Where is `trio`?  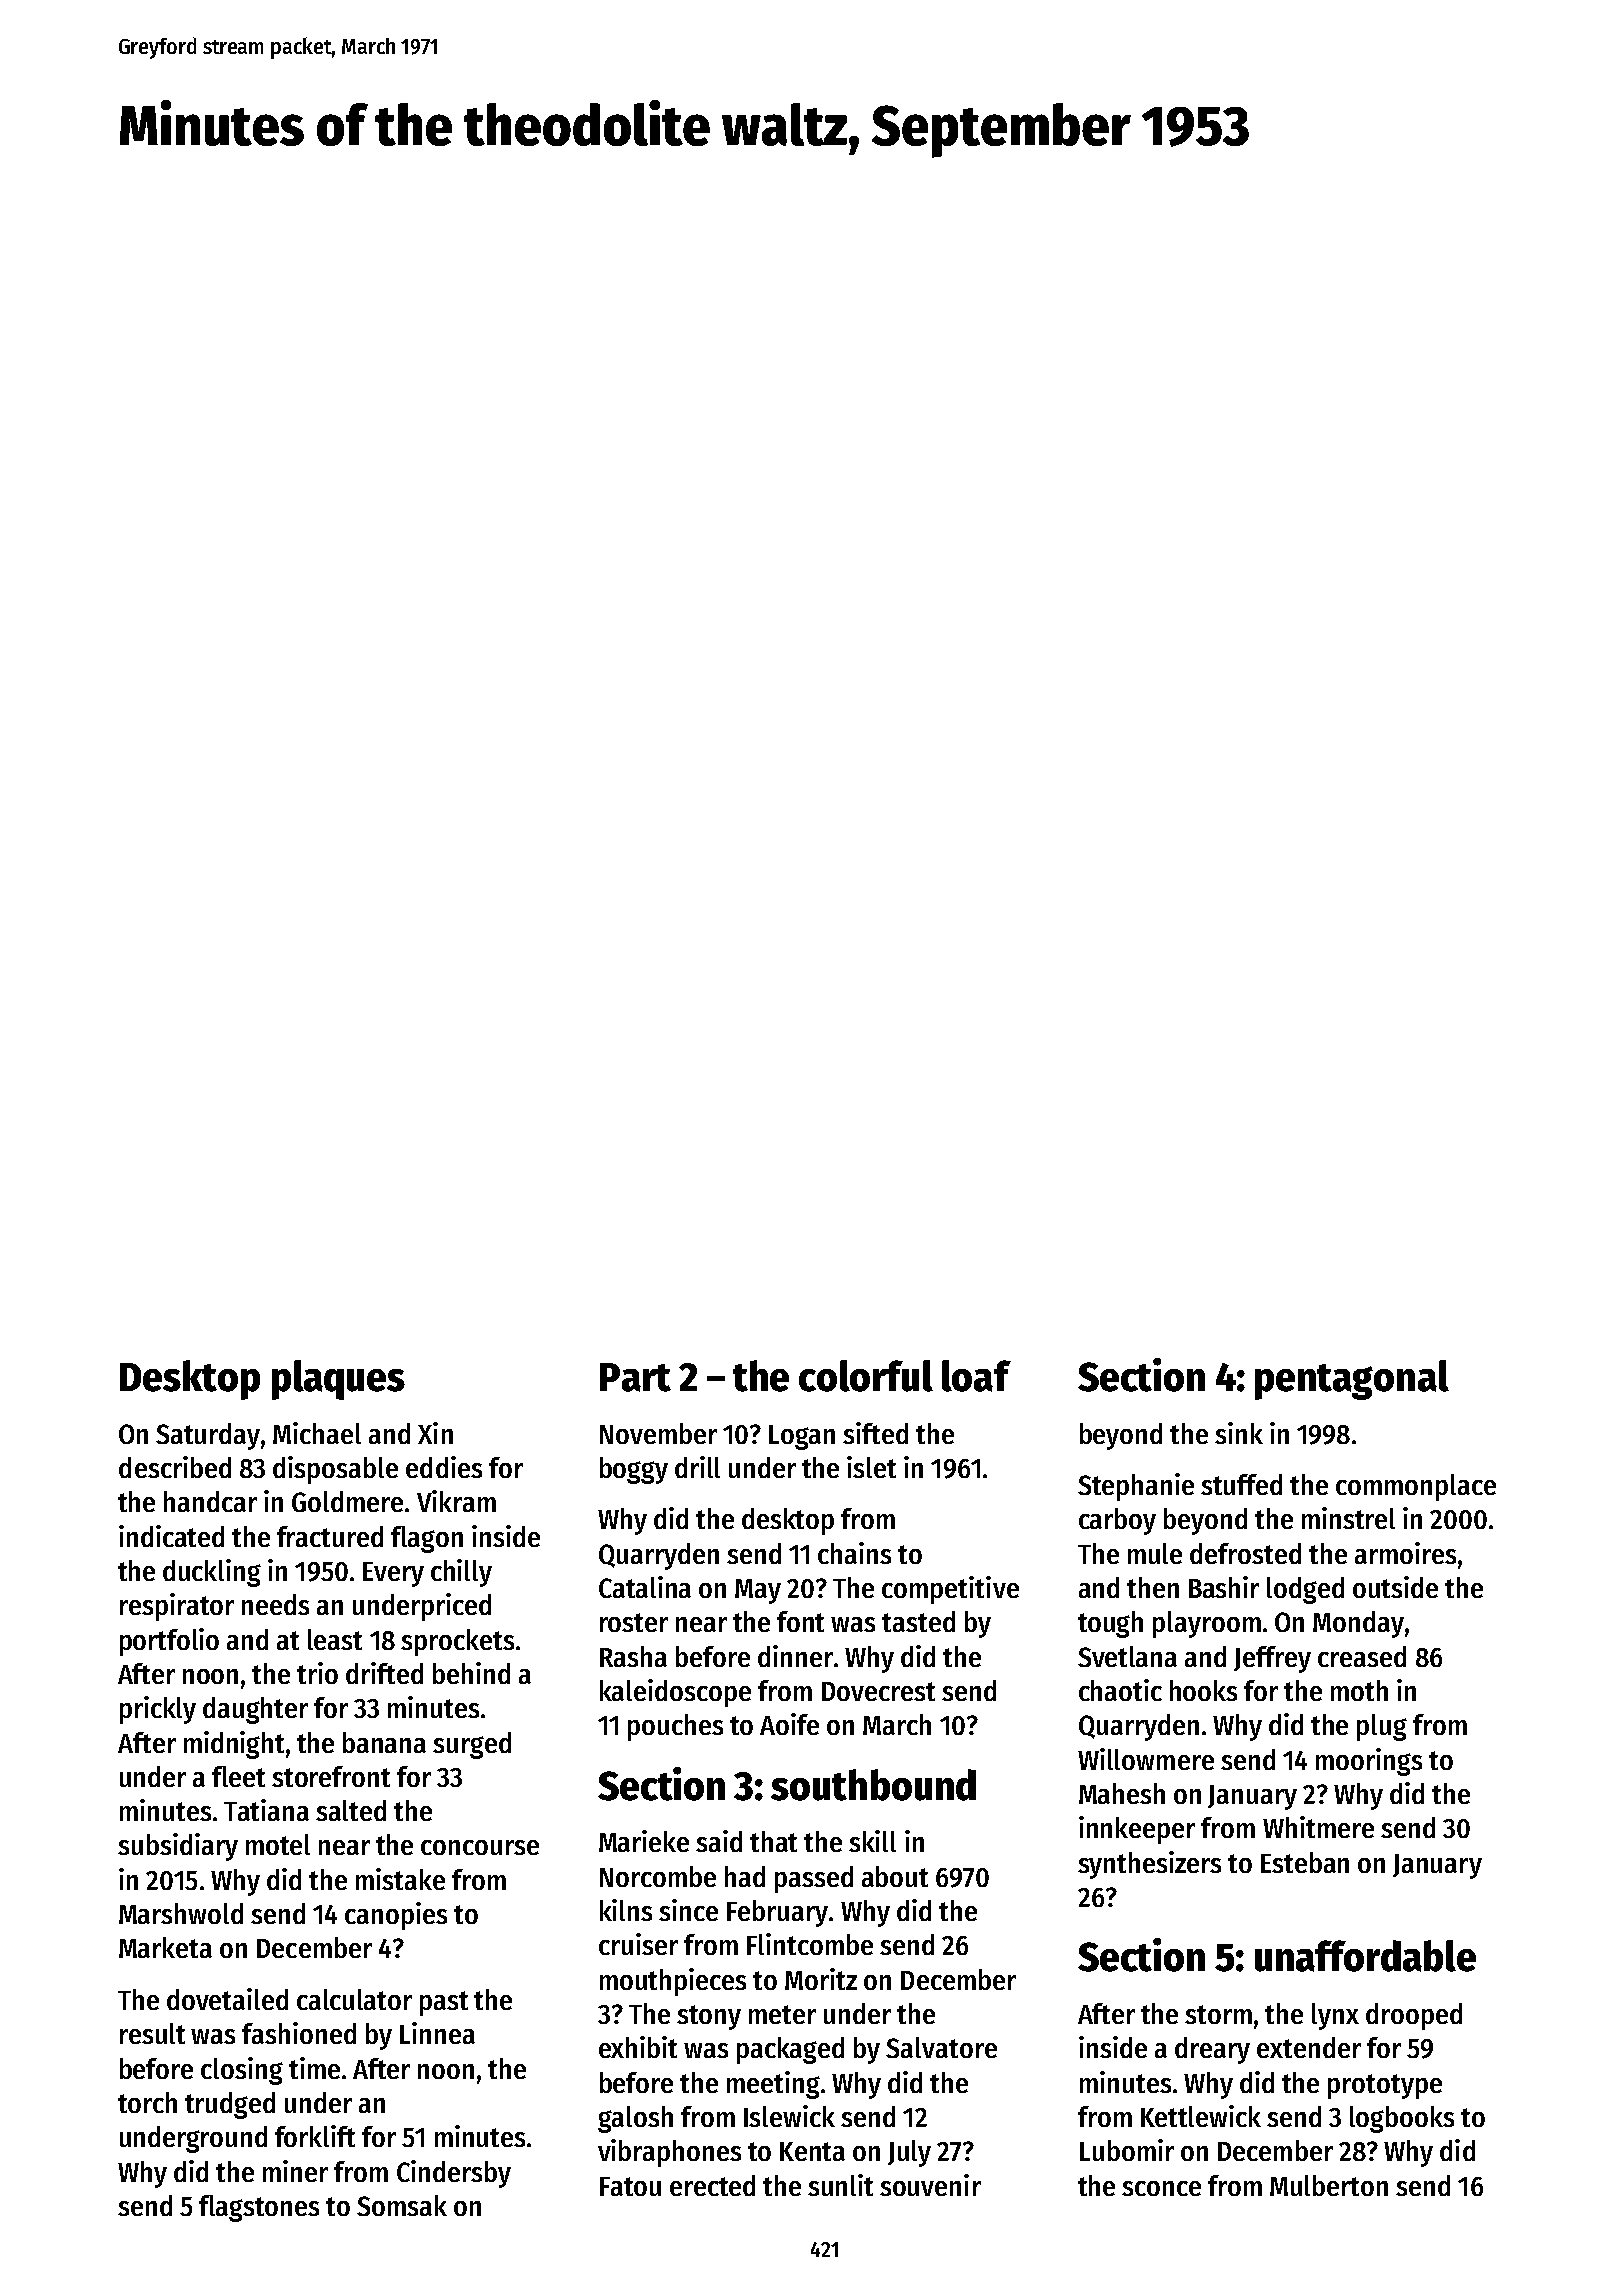
trio is located at coordinates (317, 1673).
